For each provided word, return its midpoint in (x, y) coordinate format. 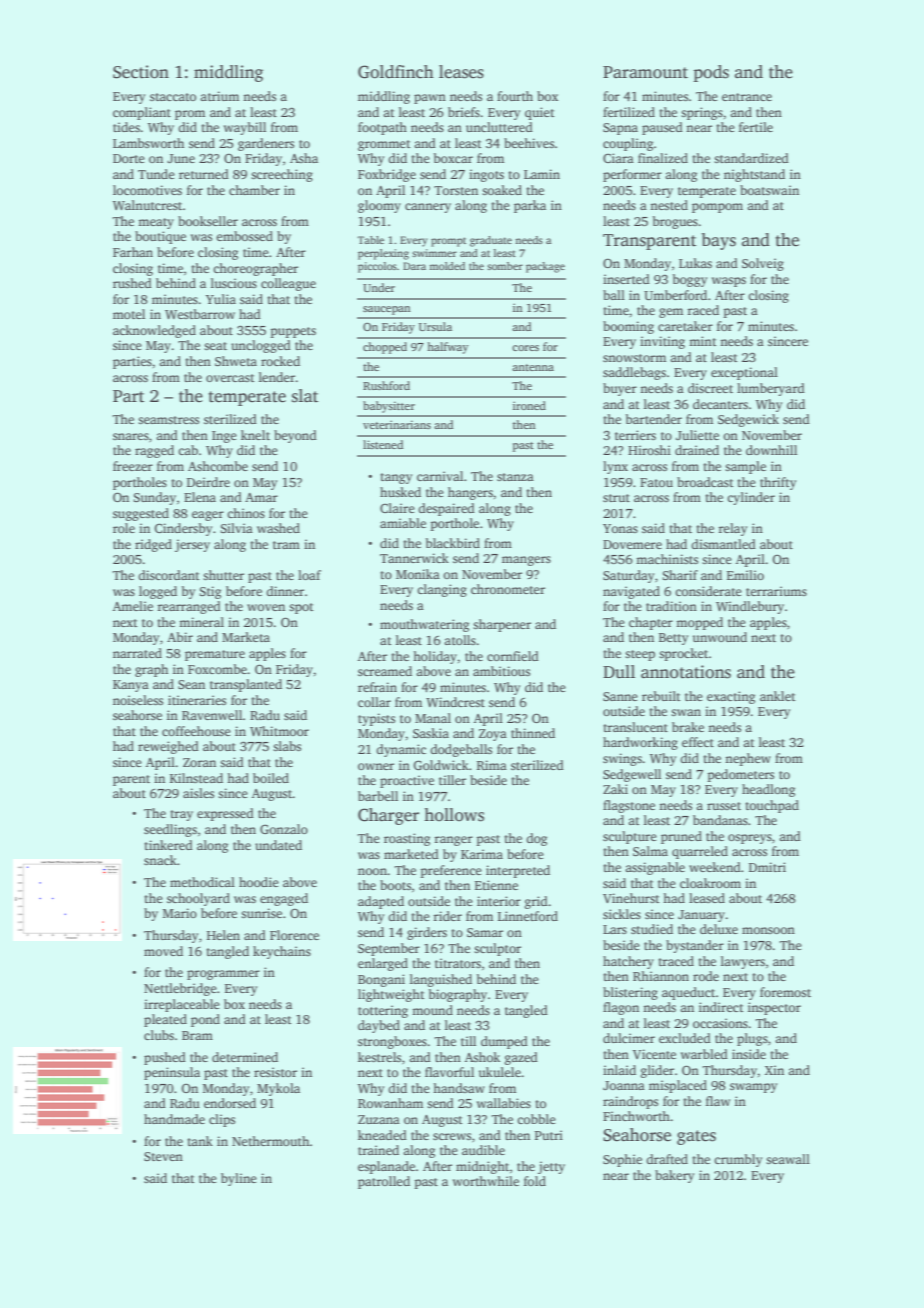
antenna (533, 367)
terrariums (776, 591)
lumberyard (771, 389)
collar (374, 702)
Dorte (129, 158)
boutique (160, 237)
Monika (418, 574)
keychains (282, 952)
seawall (788, 1159)
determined (245, 1057)
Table (370, 240)
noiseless (138, 700)
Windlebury (750, 607)
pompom (717, 208)
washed (278, 528)
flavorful (449, 1072)
